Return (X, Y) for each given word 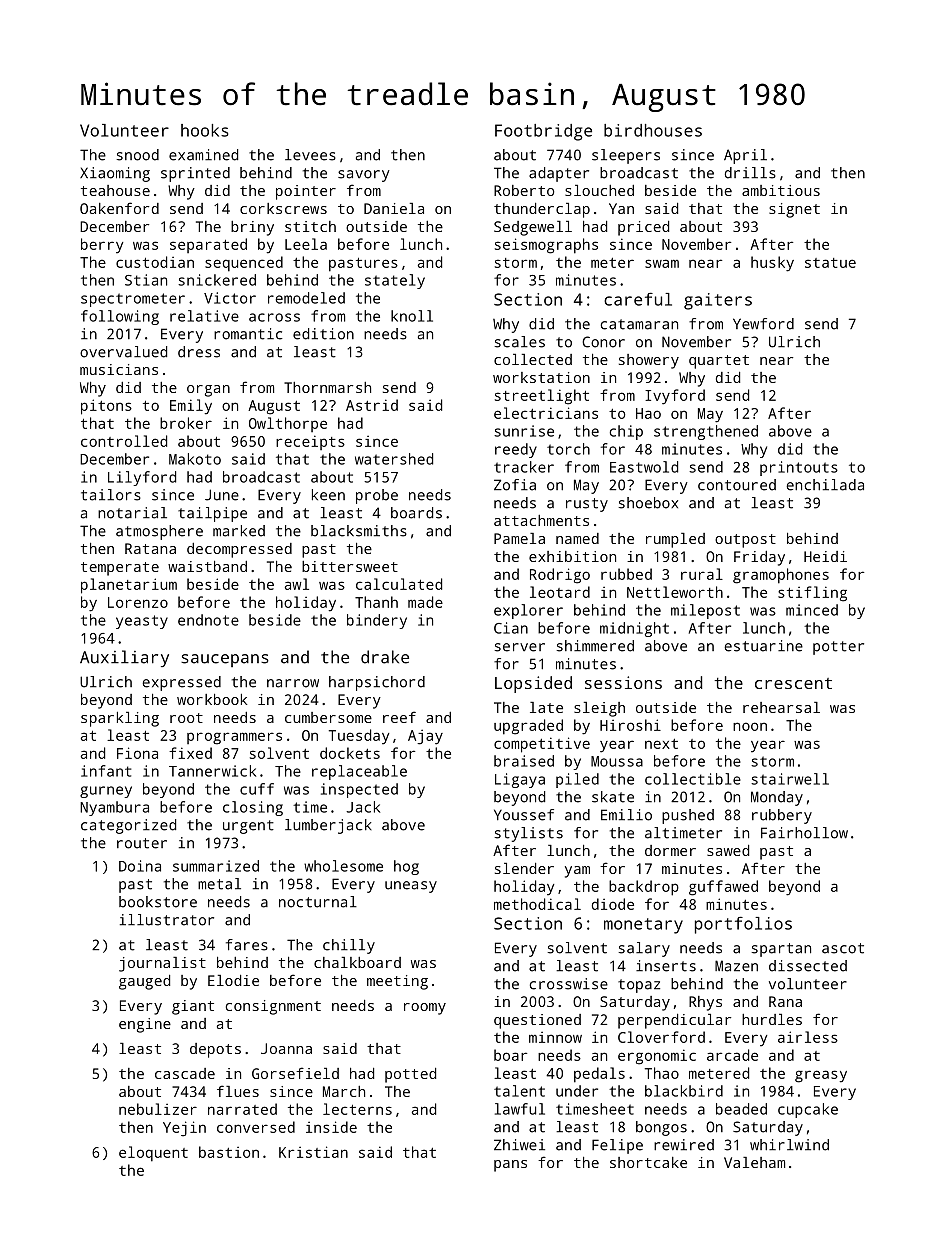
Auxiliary (124, 658)
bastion (229, 1152)
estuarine (763, 646)
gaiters (718, 301)
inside (331, 1127)
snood (137, 155)
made (425, 602)
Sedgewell (533, 228)
